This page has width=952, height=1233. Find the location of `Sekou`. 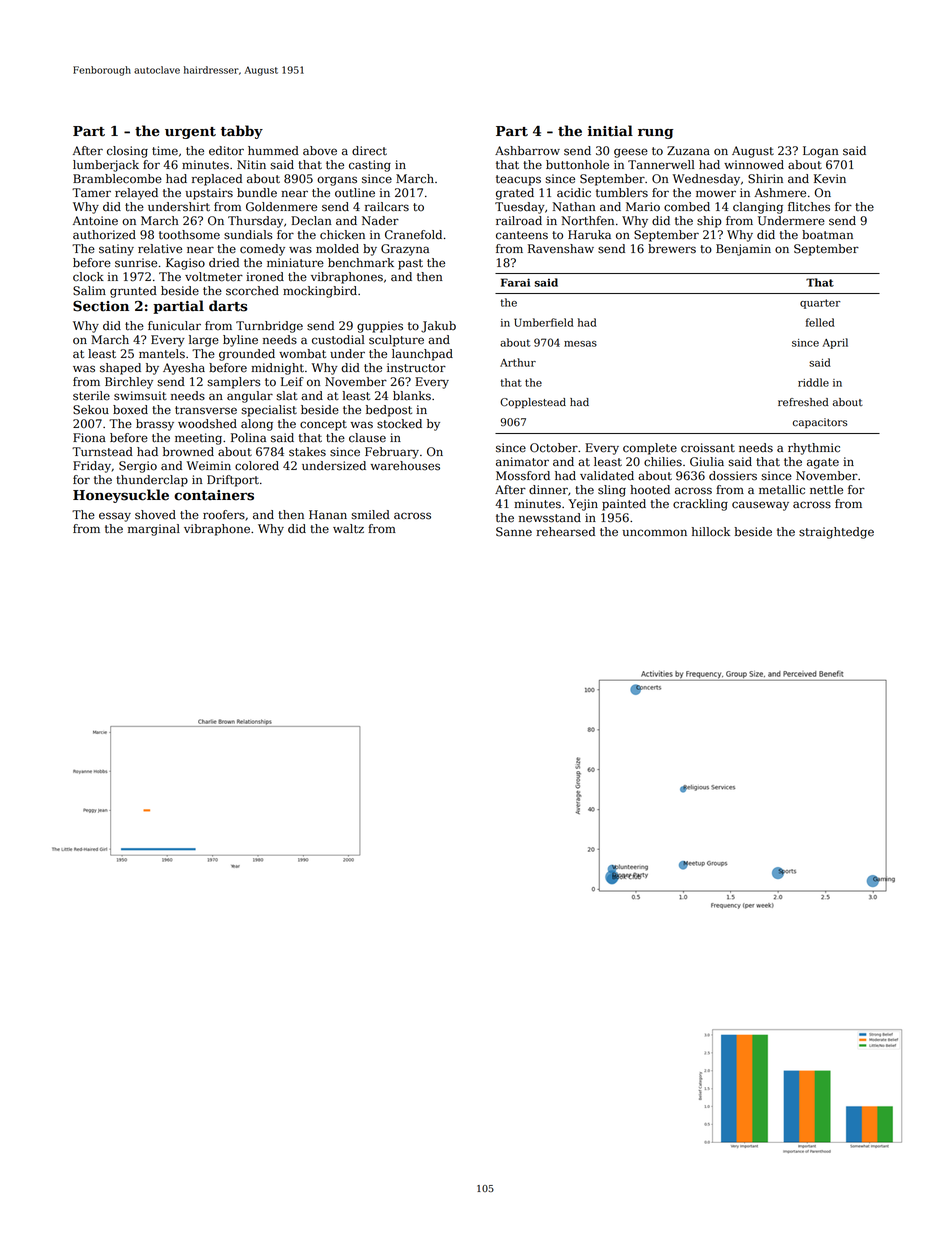

Sekou is located at coordinates (91, 410).
